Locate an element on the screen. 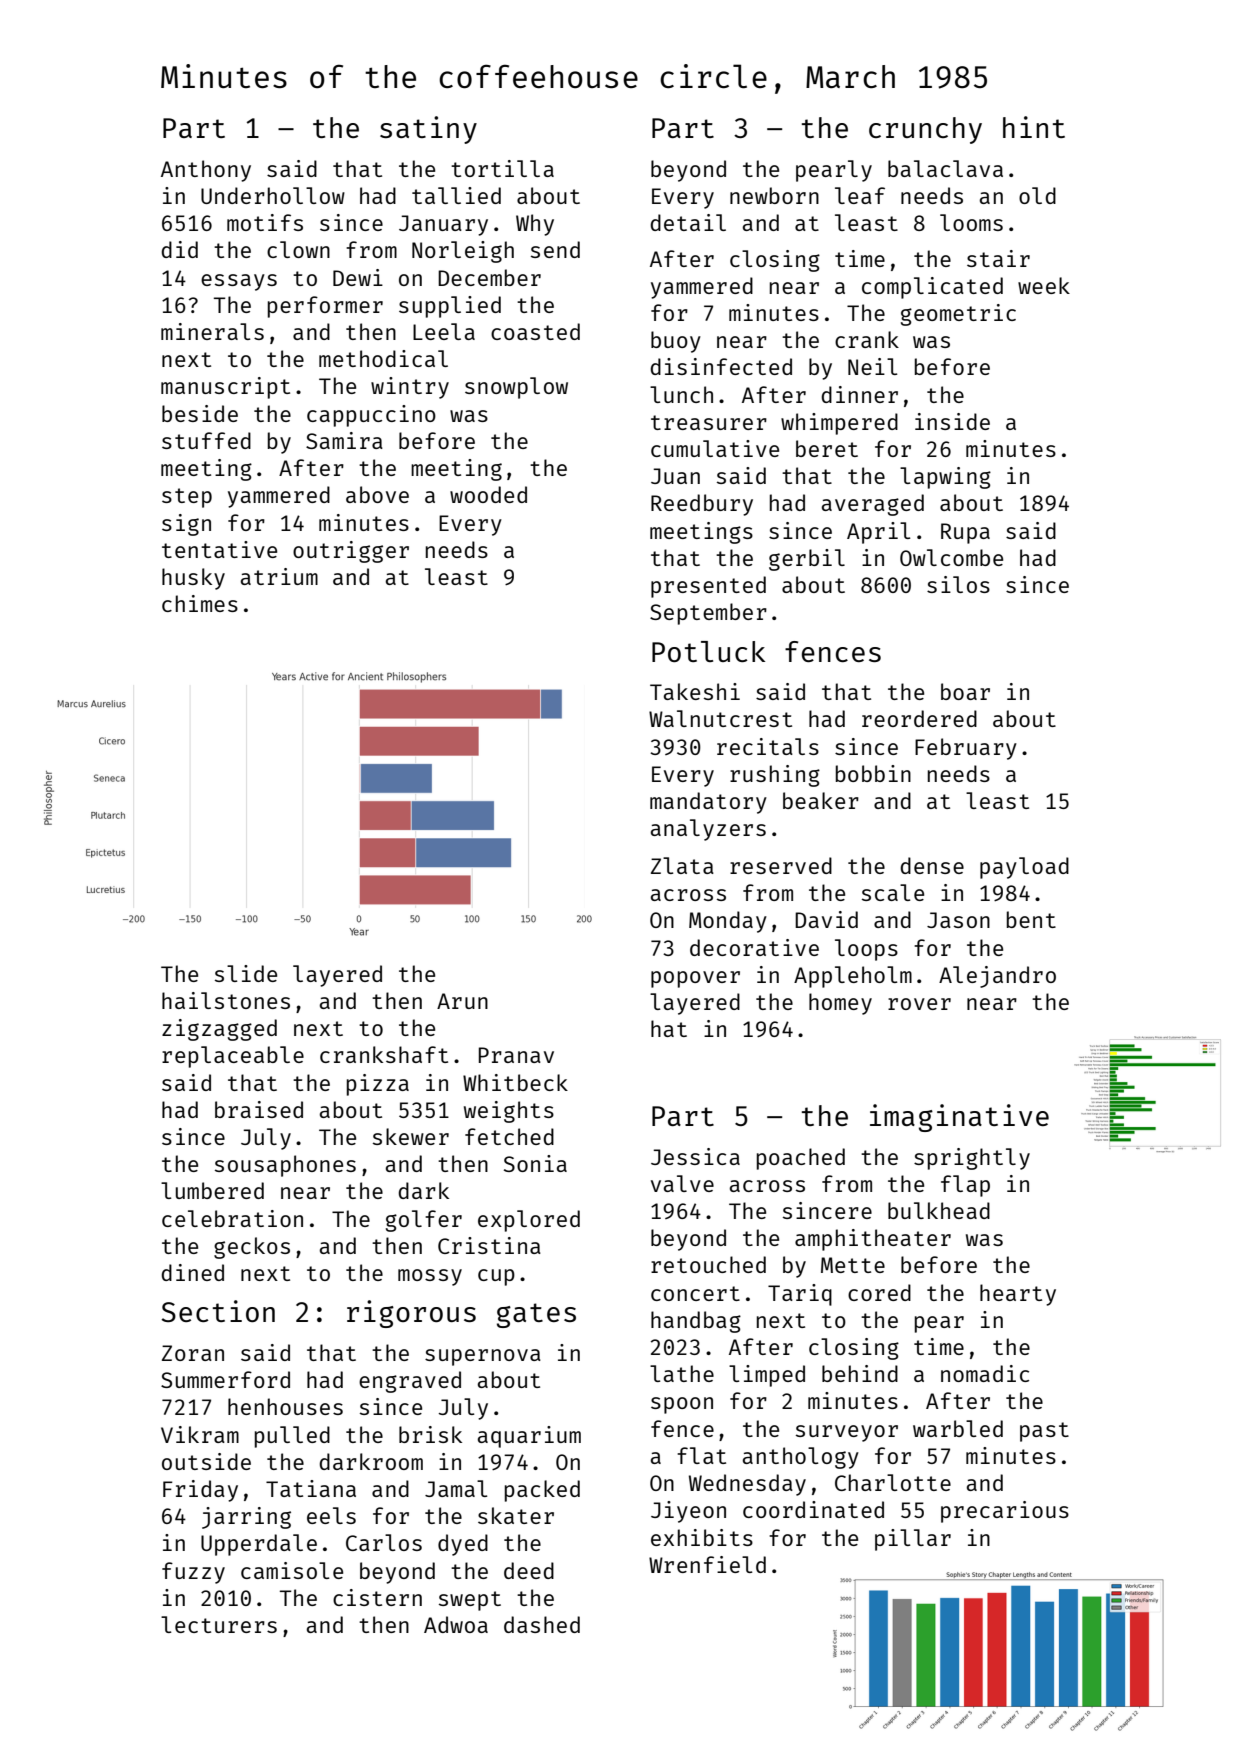 Image resolution: width=1244 pixels, height=1759 pixels. Neil is located at coordinates (873, 366).
